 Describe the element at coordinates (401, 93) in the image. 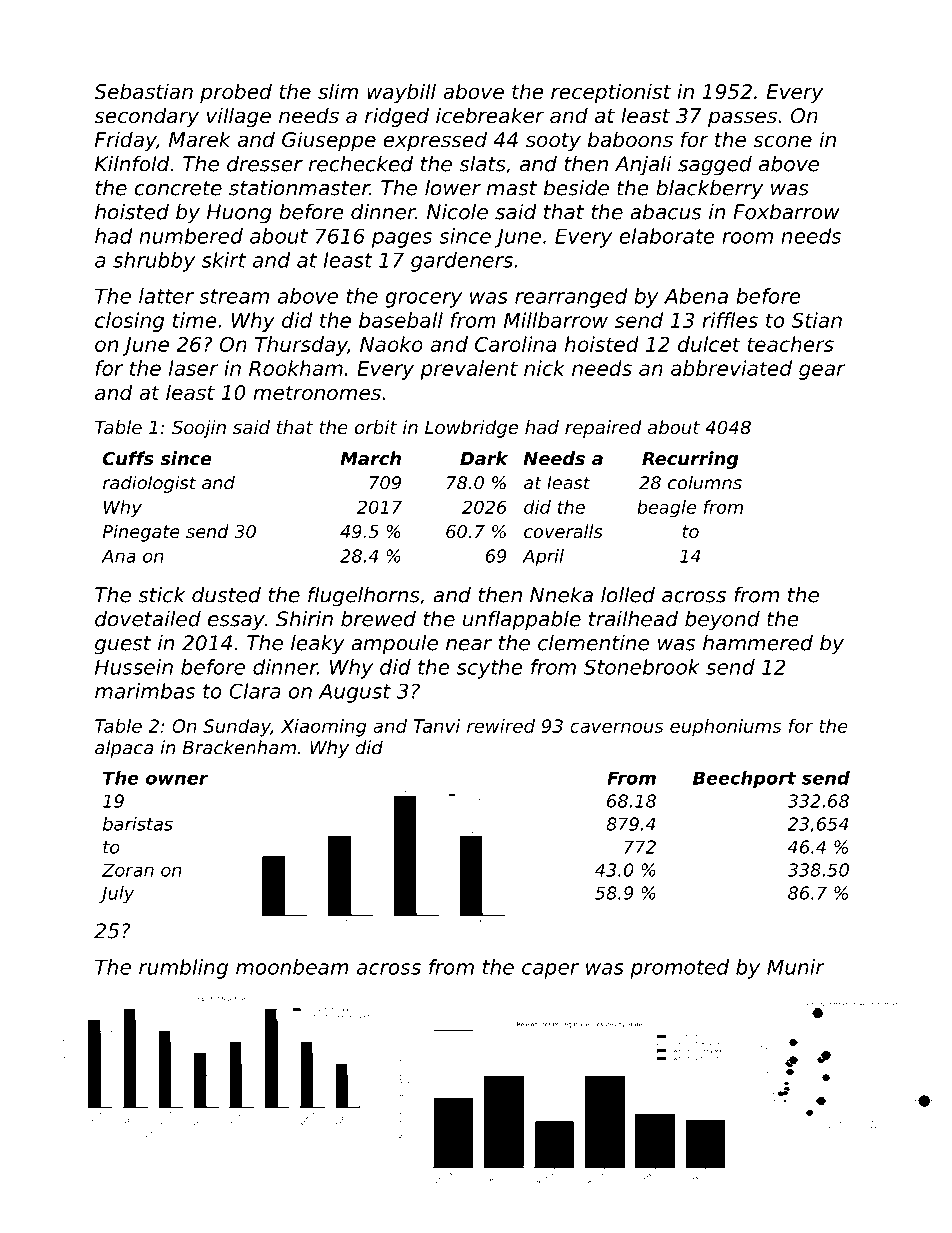

I see `waybill` at that location.
